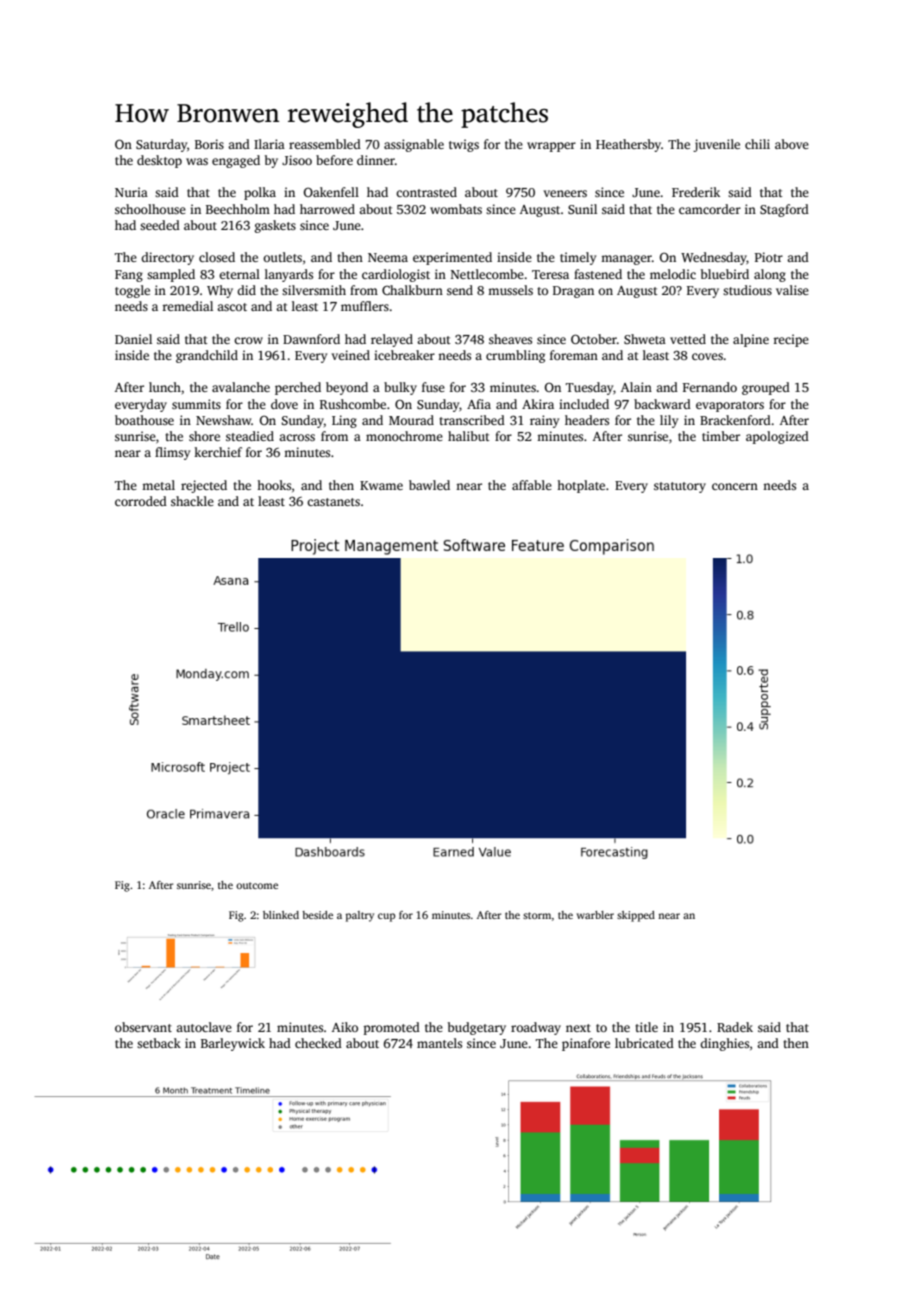 The image size is (924, 1308). I want to click on chili, so click(757, 144).
